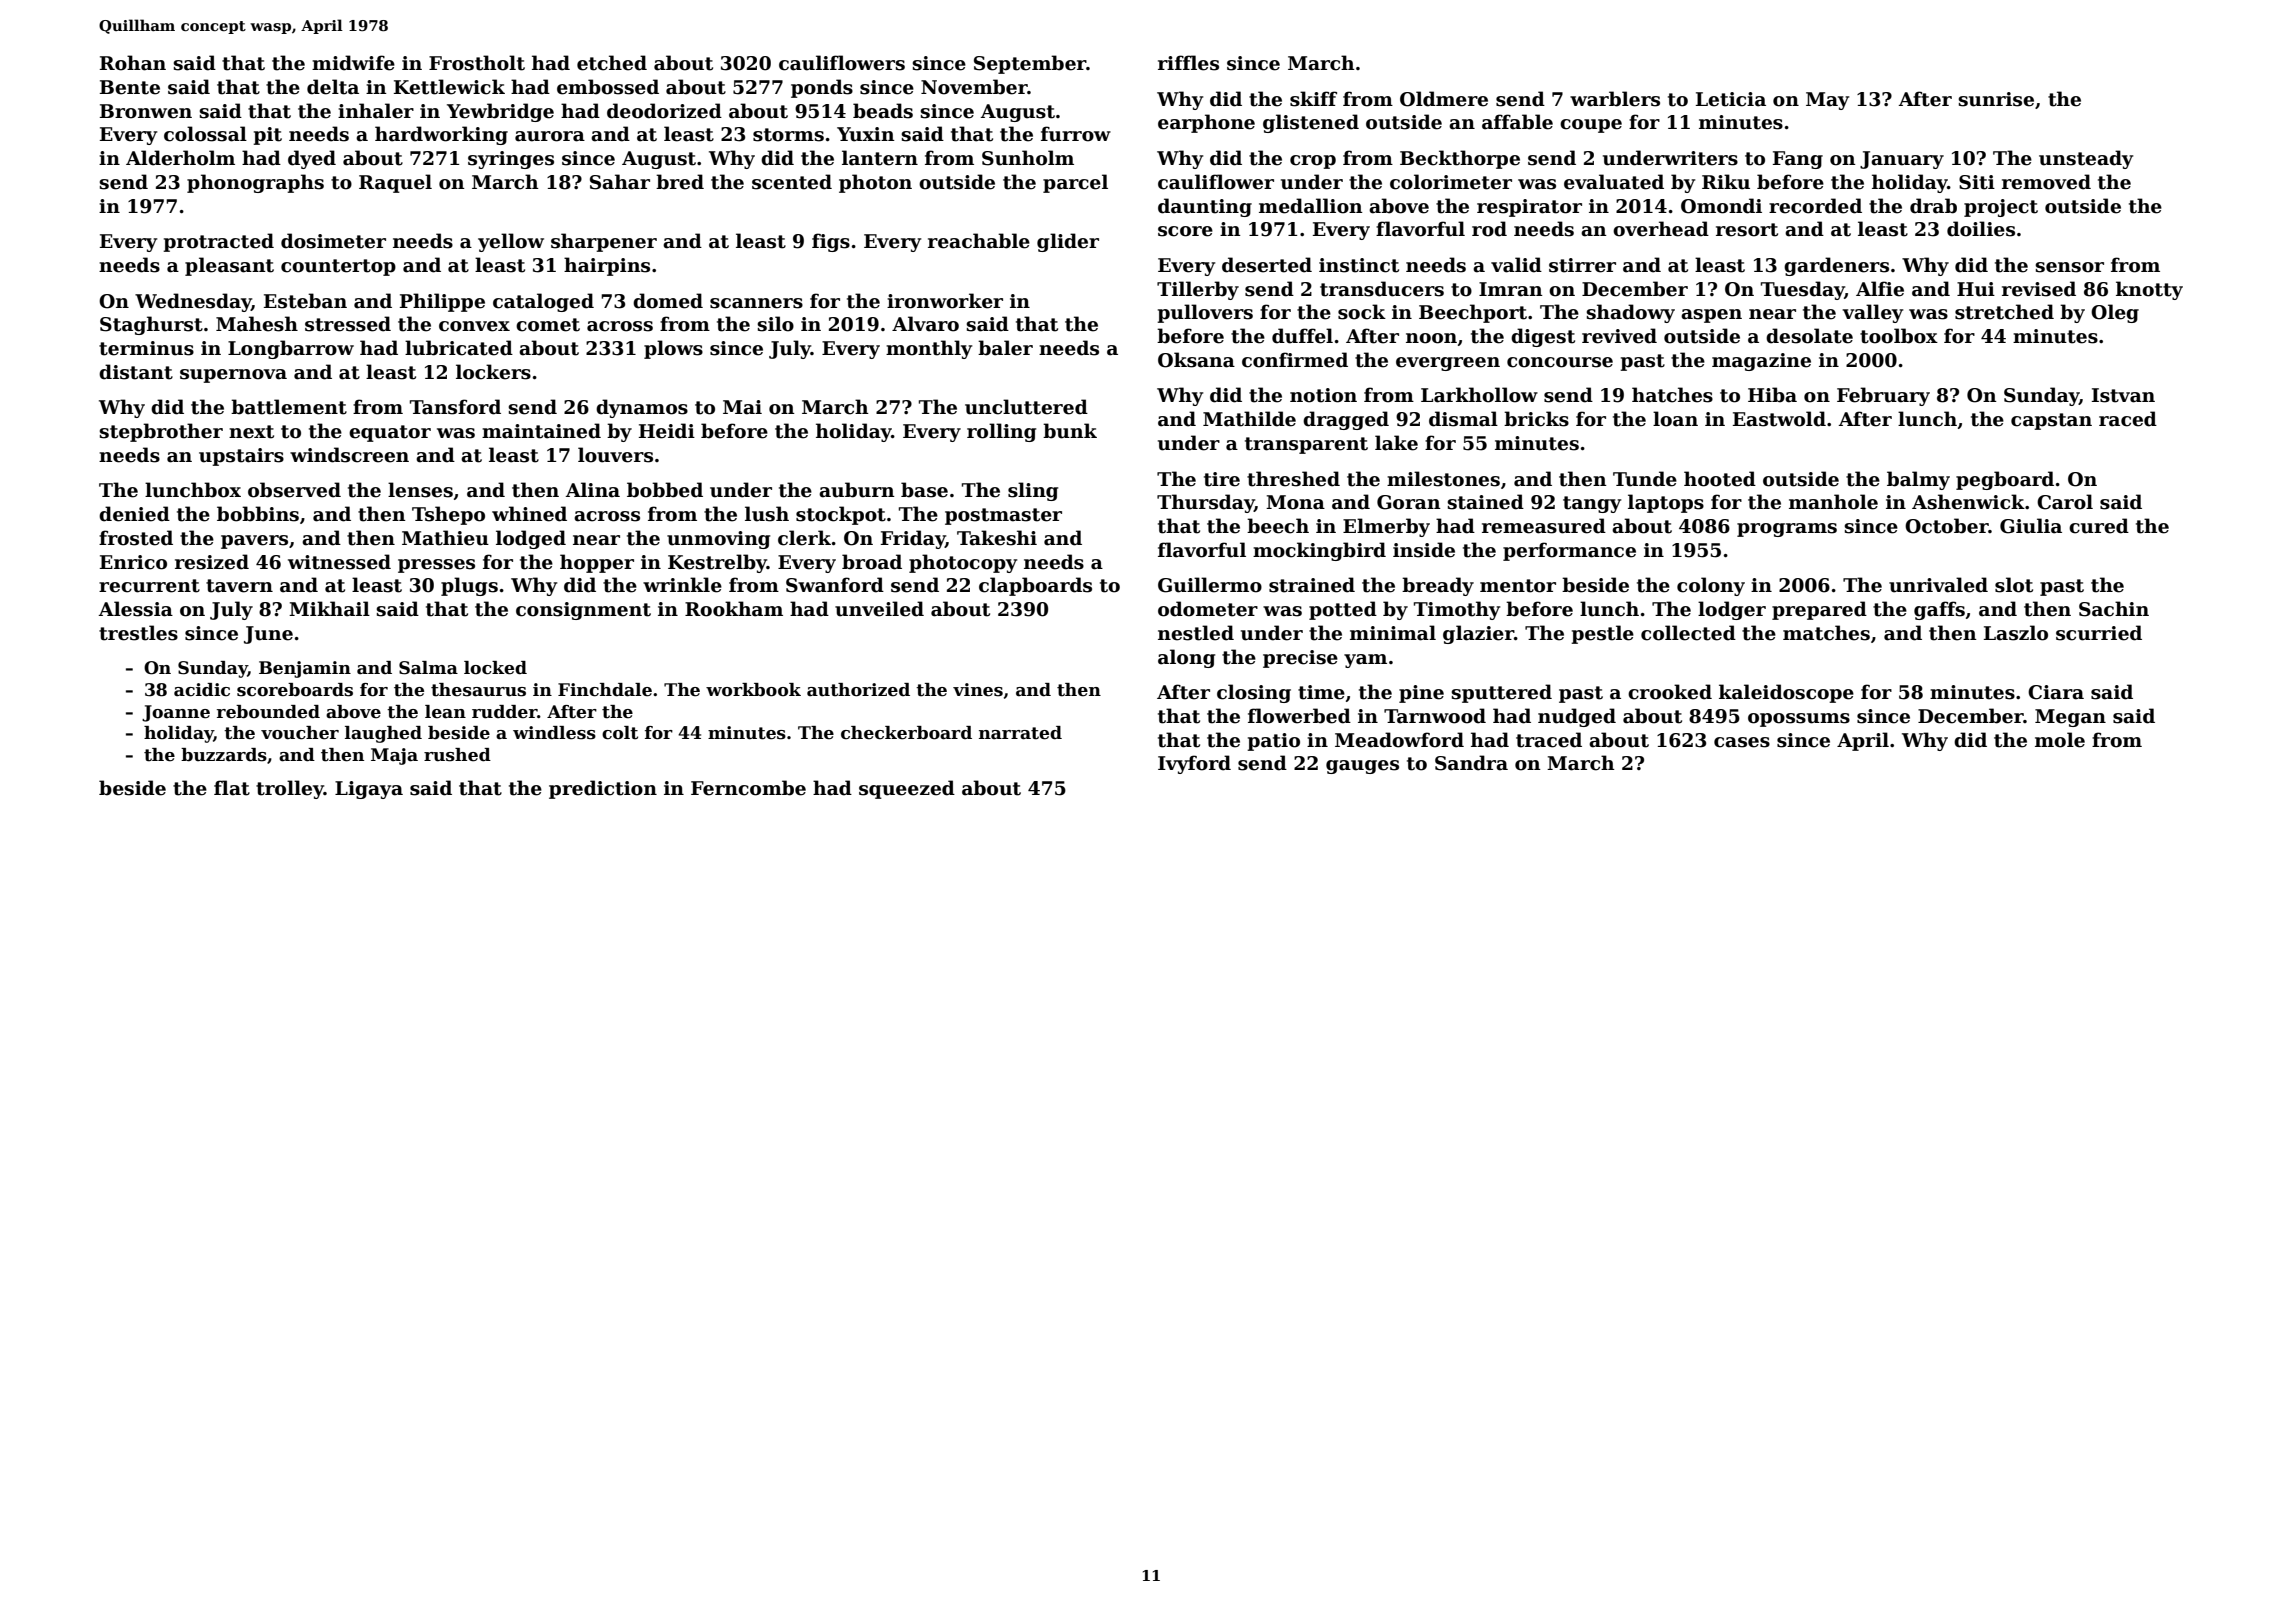  Describe the element at coordinates (1001, 432) in the image. I see `rolling` at that location.
